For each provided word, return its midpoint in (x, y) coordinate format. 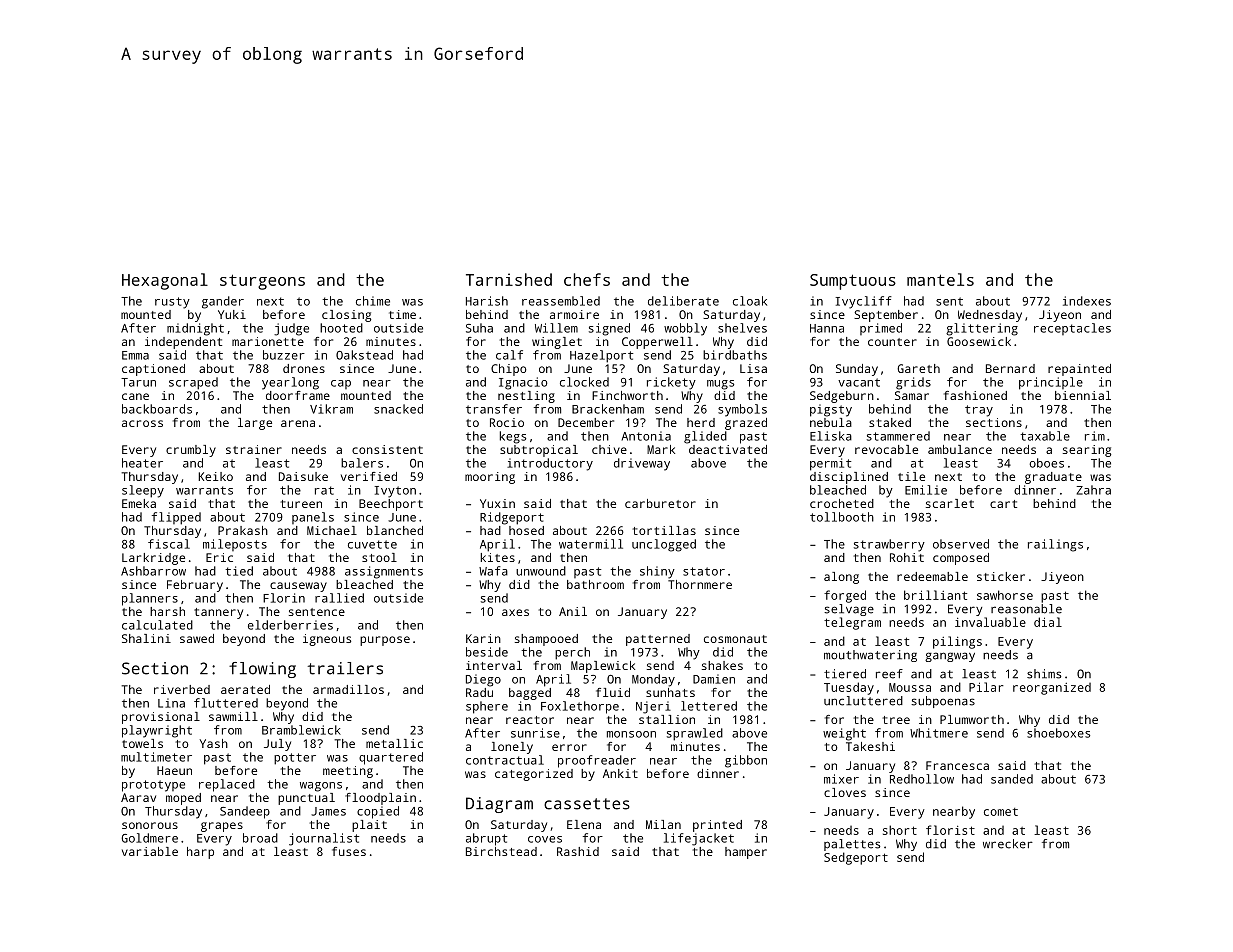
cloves (845, 792)
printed (717, 826)
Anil (573, 611)
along (841, 578)
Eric (219, 557)
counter (892, 342)
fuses (349, 851)
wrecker (1008, 844)
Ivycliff (863, 302)
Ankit (620, 773)
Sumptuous (853, 282)
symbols (742, 410)
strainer (254, 449)
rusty (172, 303)
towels (142, 743)
